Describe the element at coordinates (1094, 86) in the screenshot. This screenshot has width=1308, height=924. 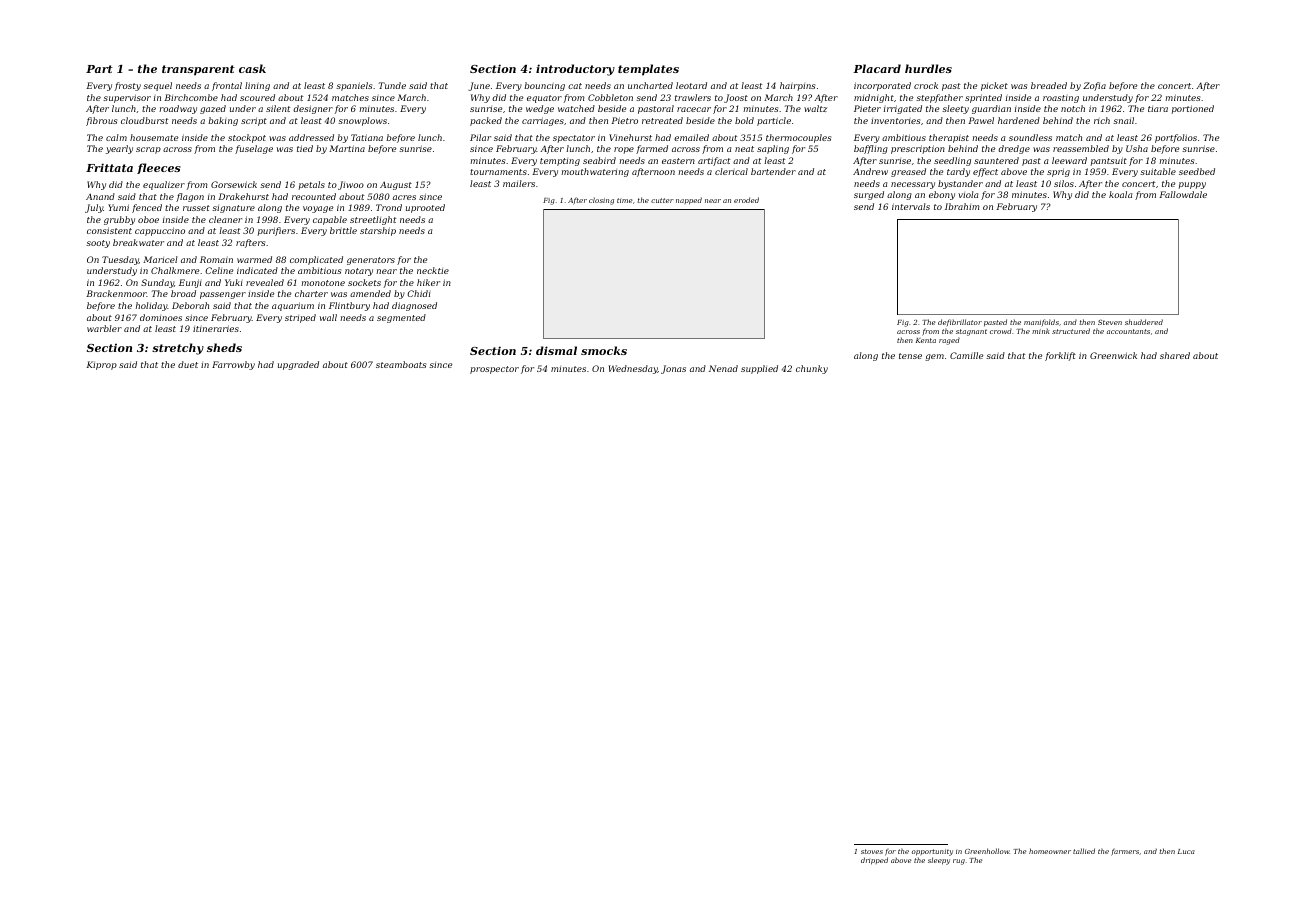
I see `Zofia` at that location.
